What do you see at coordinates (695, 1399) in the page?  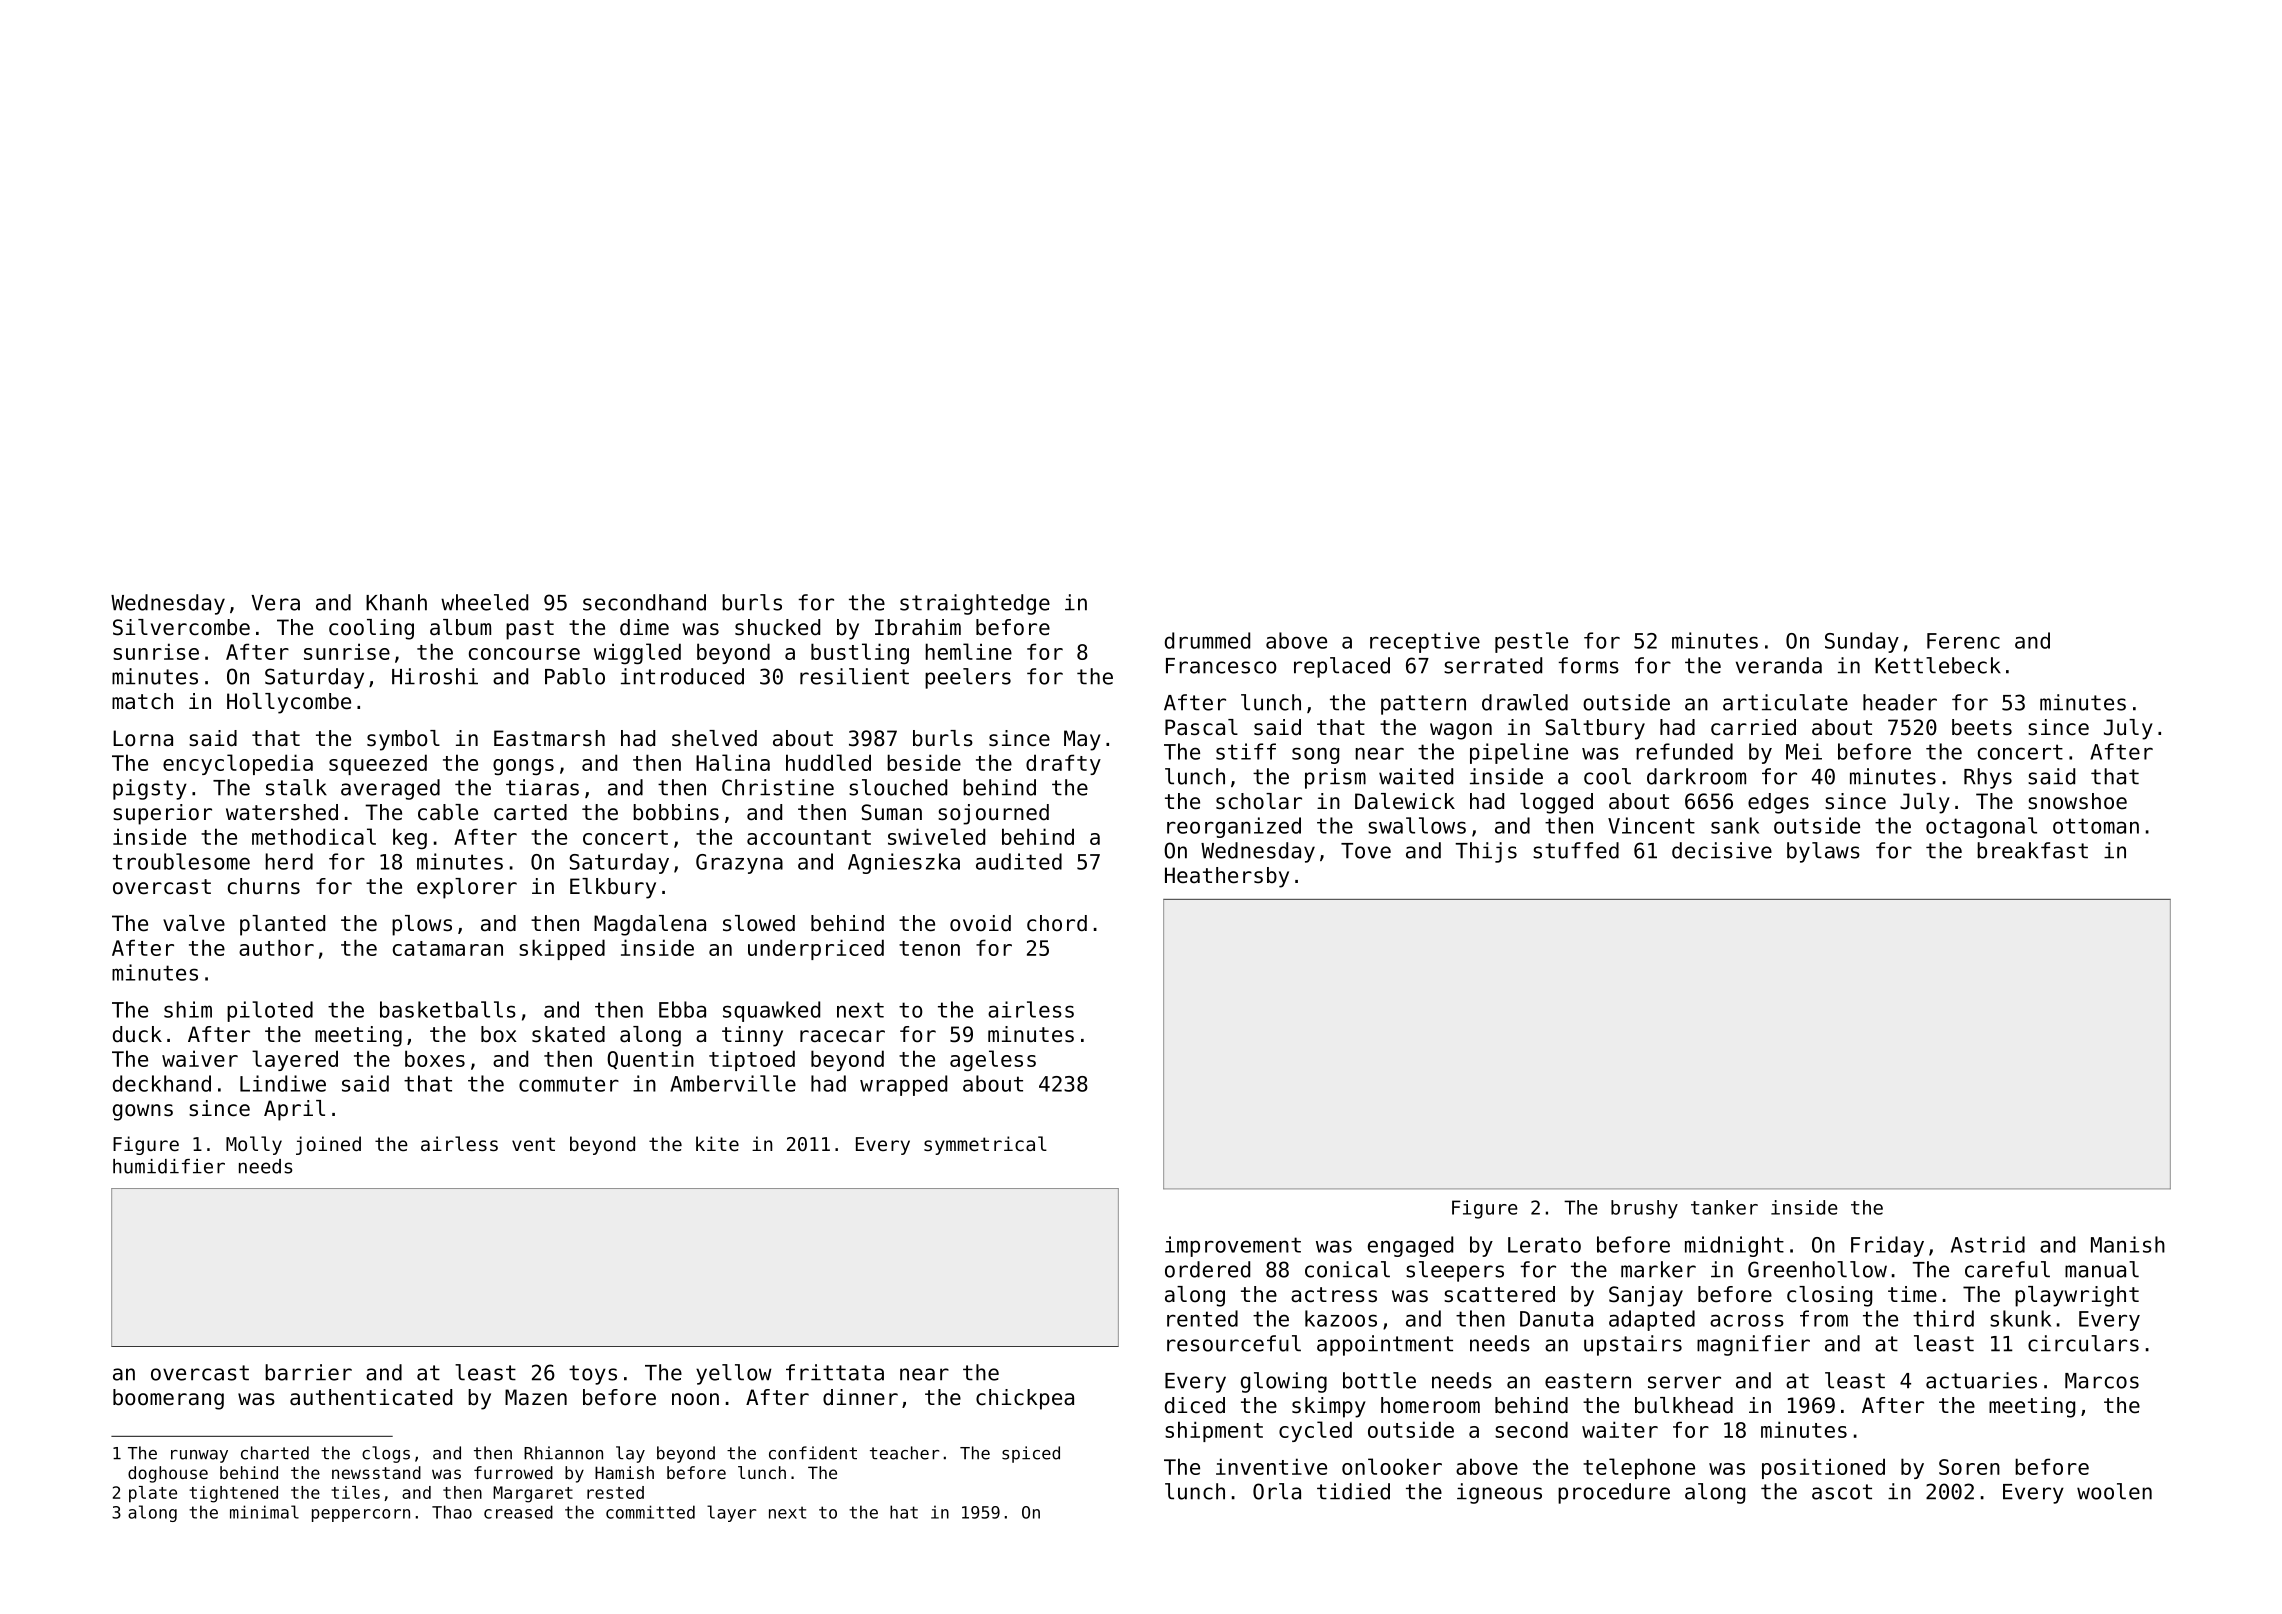 I see `noon` at bounding box center [695, 1399].
